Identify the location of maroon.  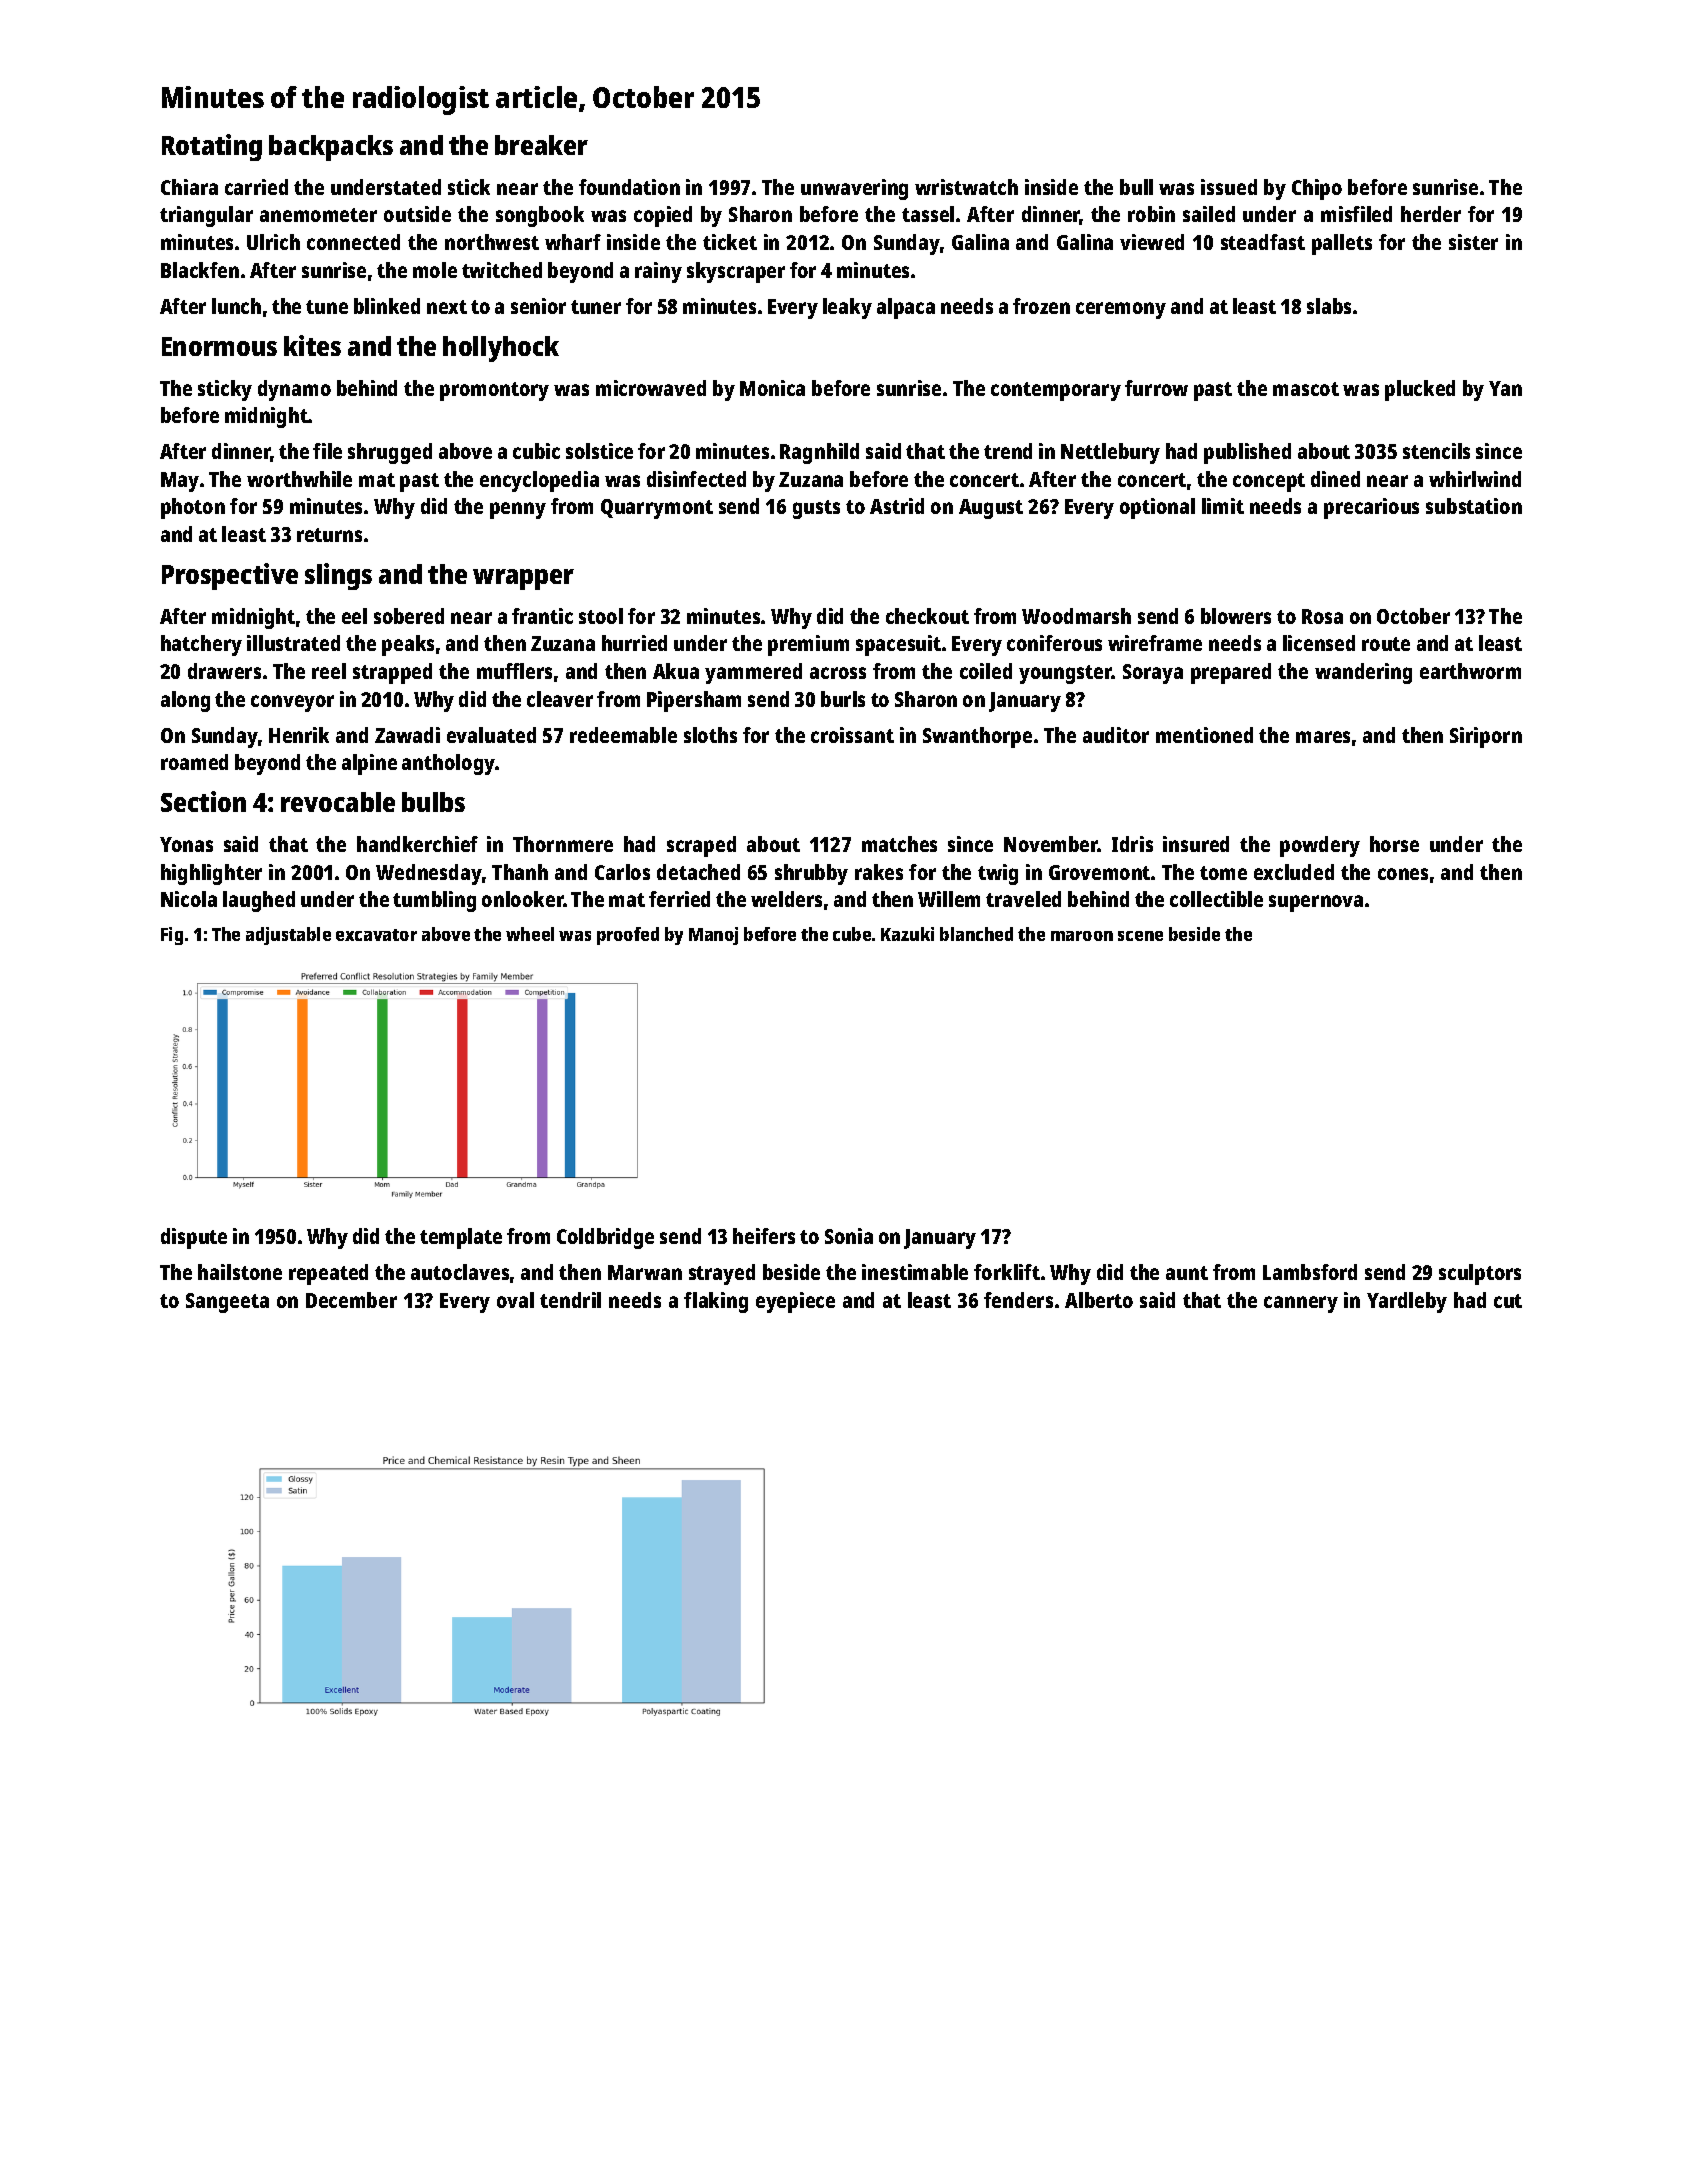
(1082, 936).
